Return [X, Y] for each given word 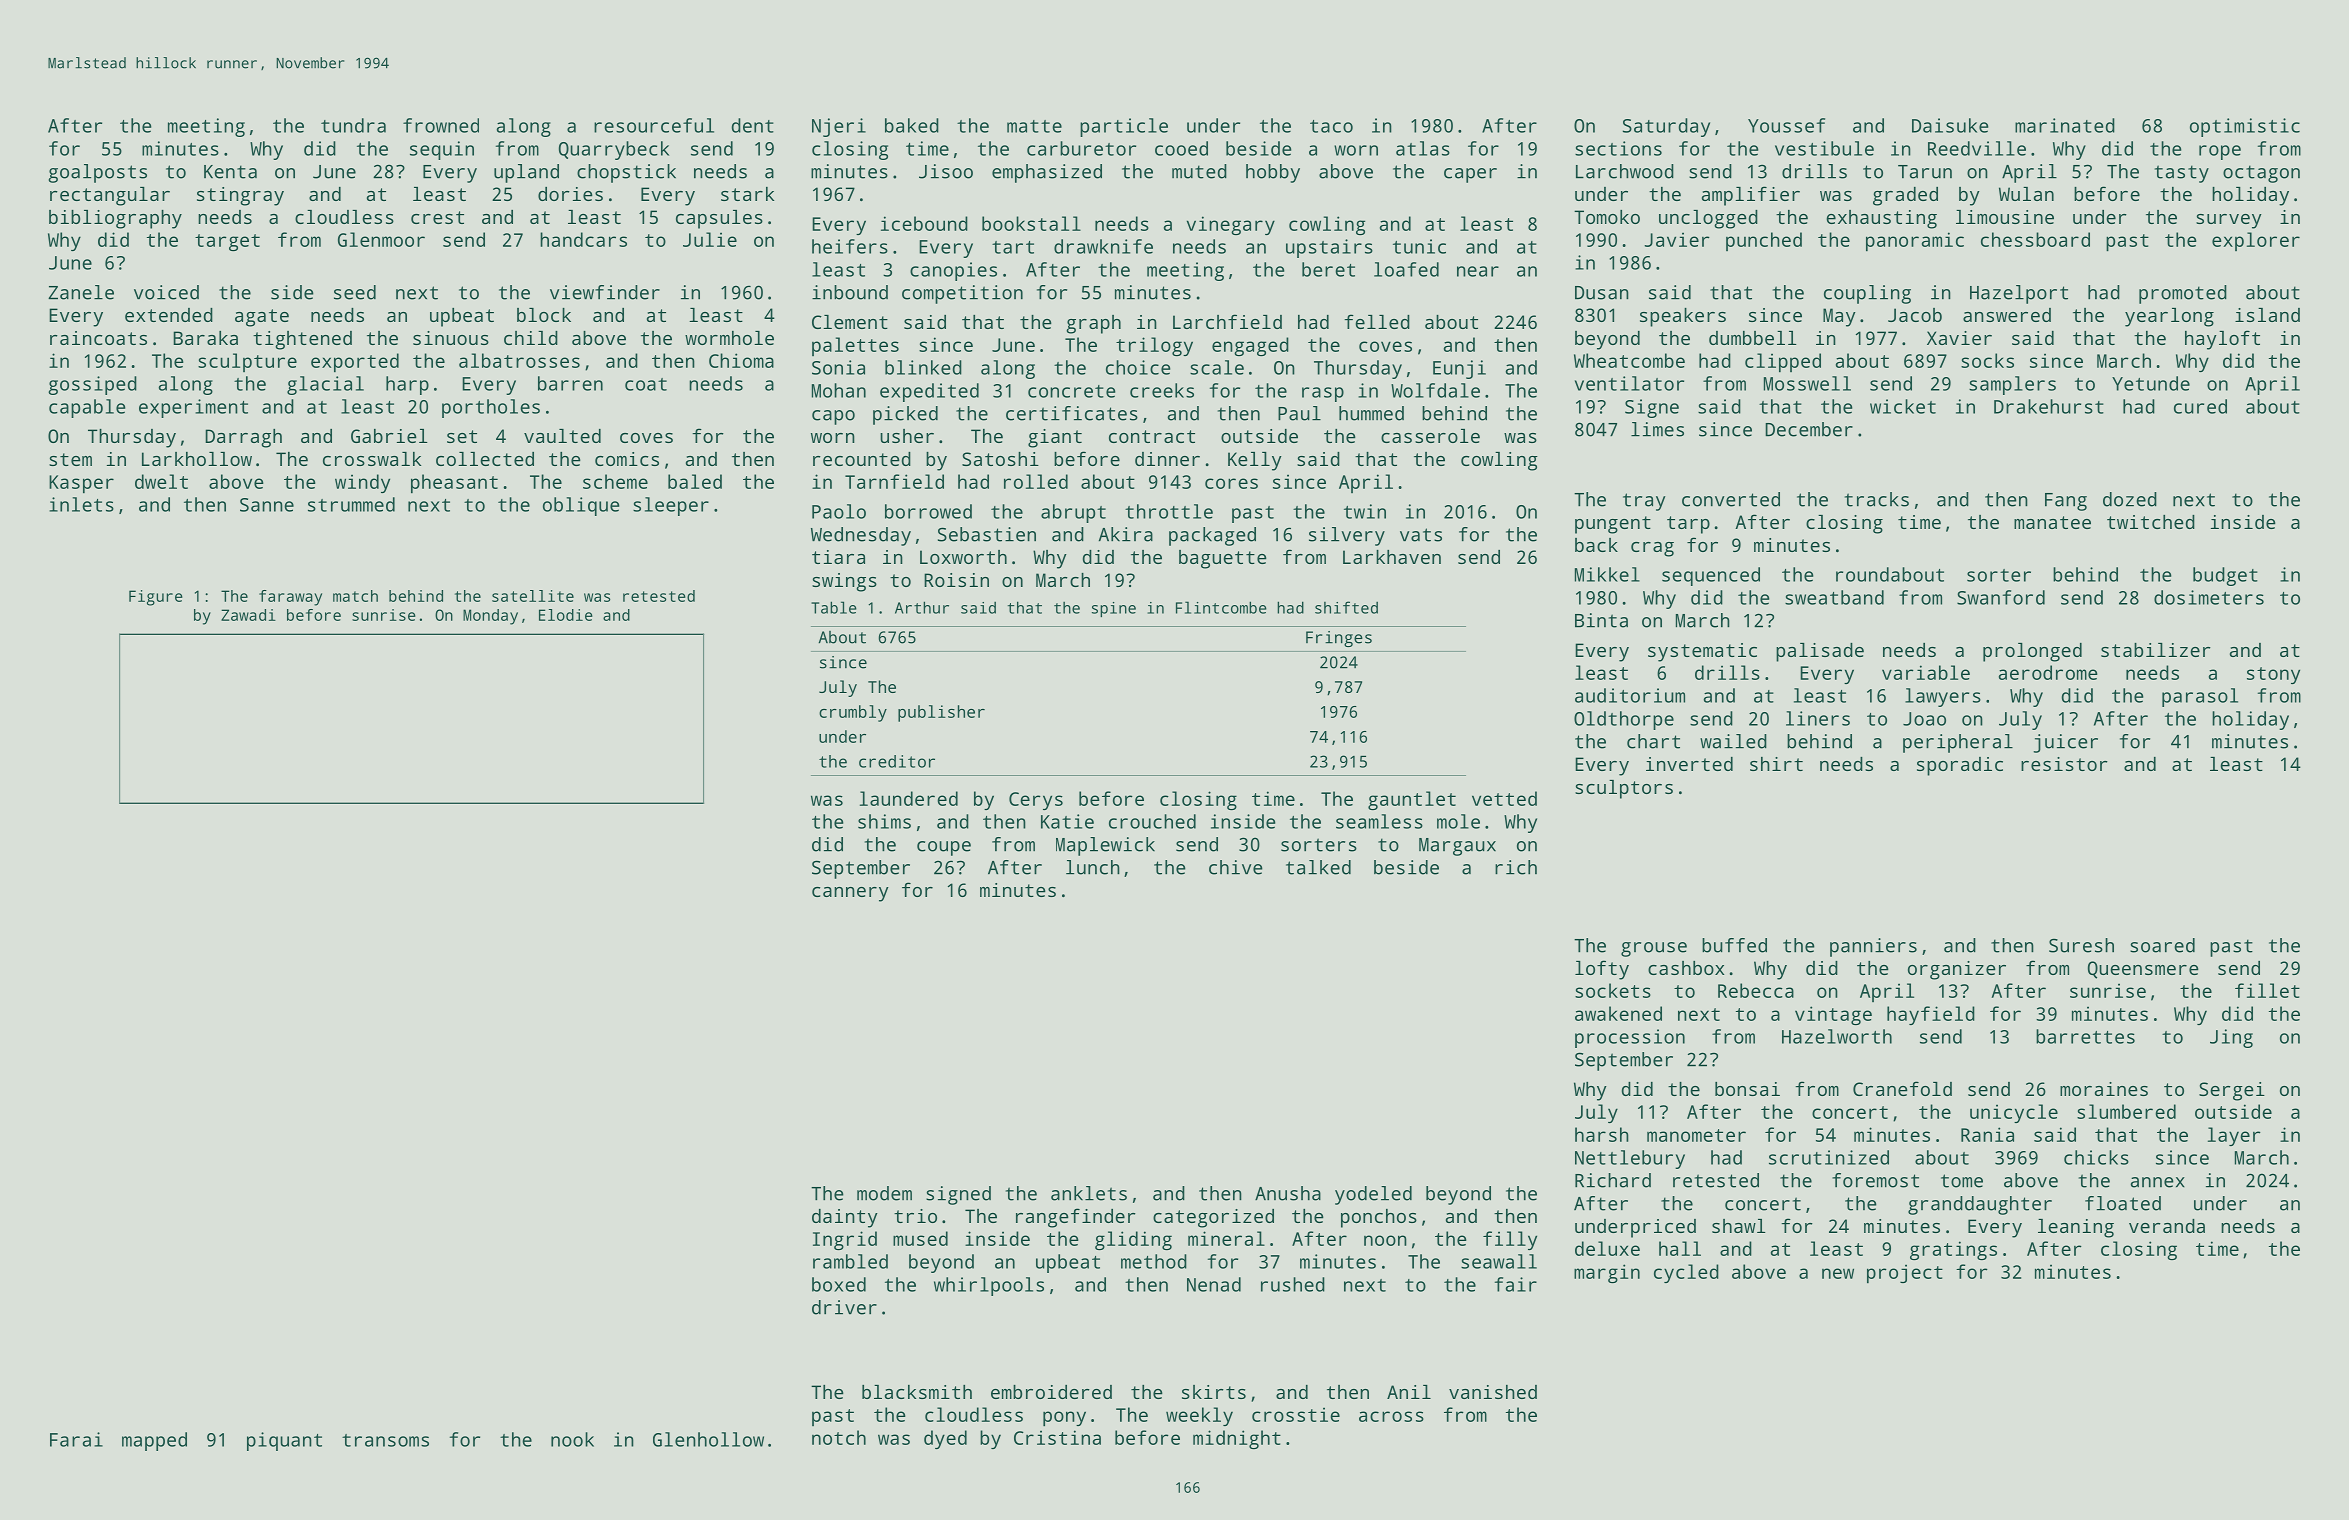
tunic [1419, 246]
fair [1516, 1284]
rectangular [110, 196]
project [1905, 1274]
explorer [2256, 241]
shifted [1346, 607]
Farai [76, 1439]
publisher [941, 713]
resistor [2064, 764]
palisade [1820, 652]
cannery [850, 894]
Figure [156, 598]
